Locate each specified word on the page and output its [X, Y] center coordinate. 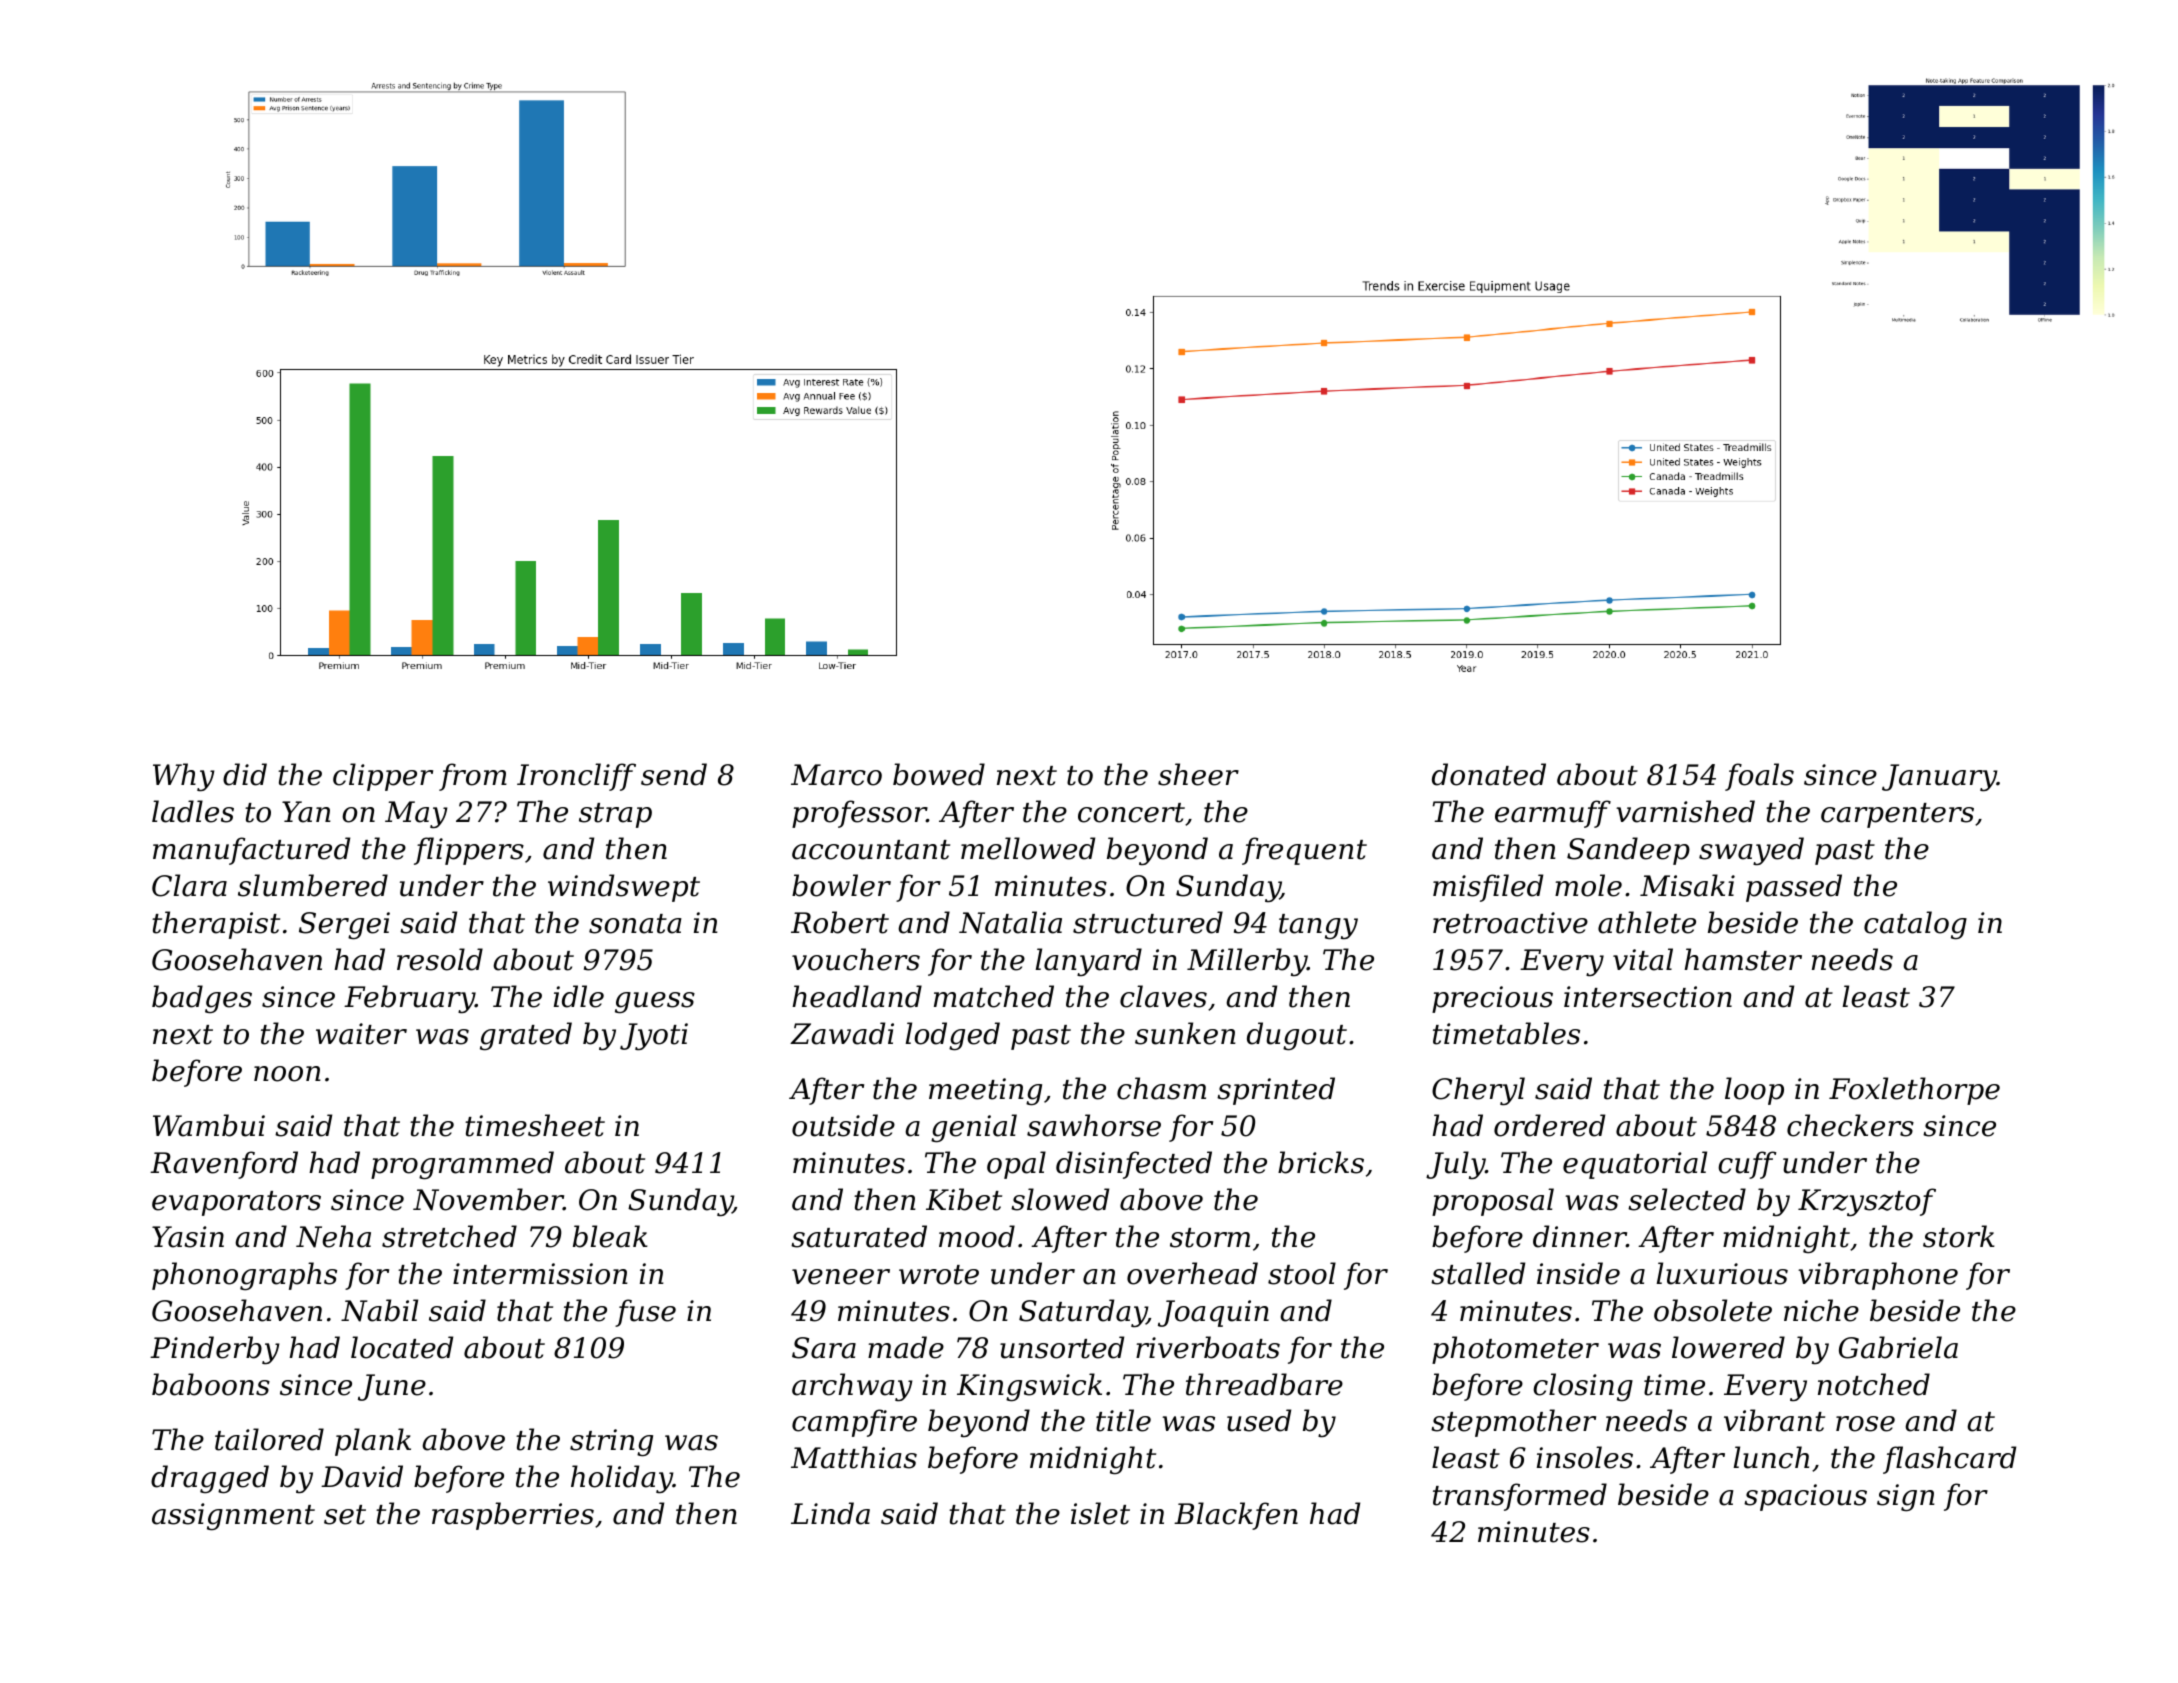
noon [287, 1074]
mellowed [1028, 848]
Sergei [344, 926]
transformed [1520, 1497]
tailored [269, 1439]
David [362, 1476]
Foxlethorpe [1914, 1091]
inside [1578, 1273]
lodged [953, 1036]
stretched [449, 1236]
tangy [1318, 927]
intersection [1648, 997]
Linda [830, 1513]
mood [977, 1236]
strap [615, 815]
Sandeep [1628, 851]
